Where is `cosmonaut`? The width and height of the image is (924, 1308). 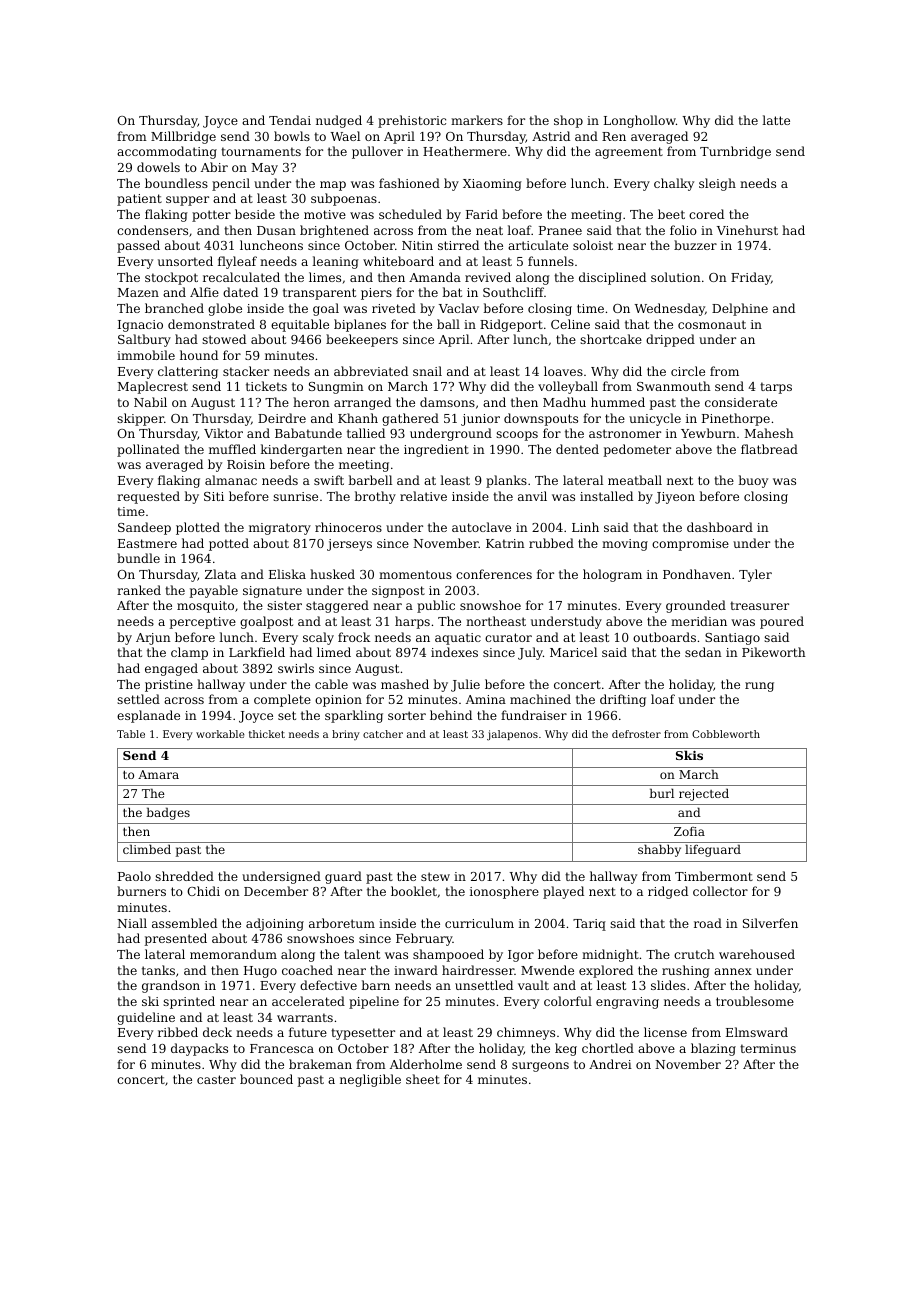 cosmonaut is located at coordinates (712, 324).
